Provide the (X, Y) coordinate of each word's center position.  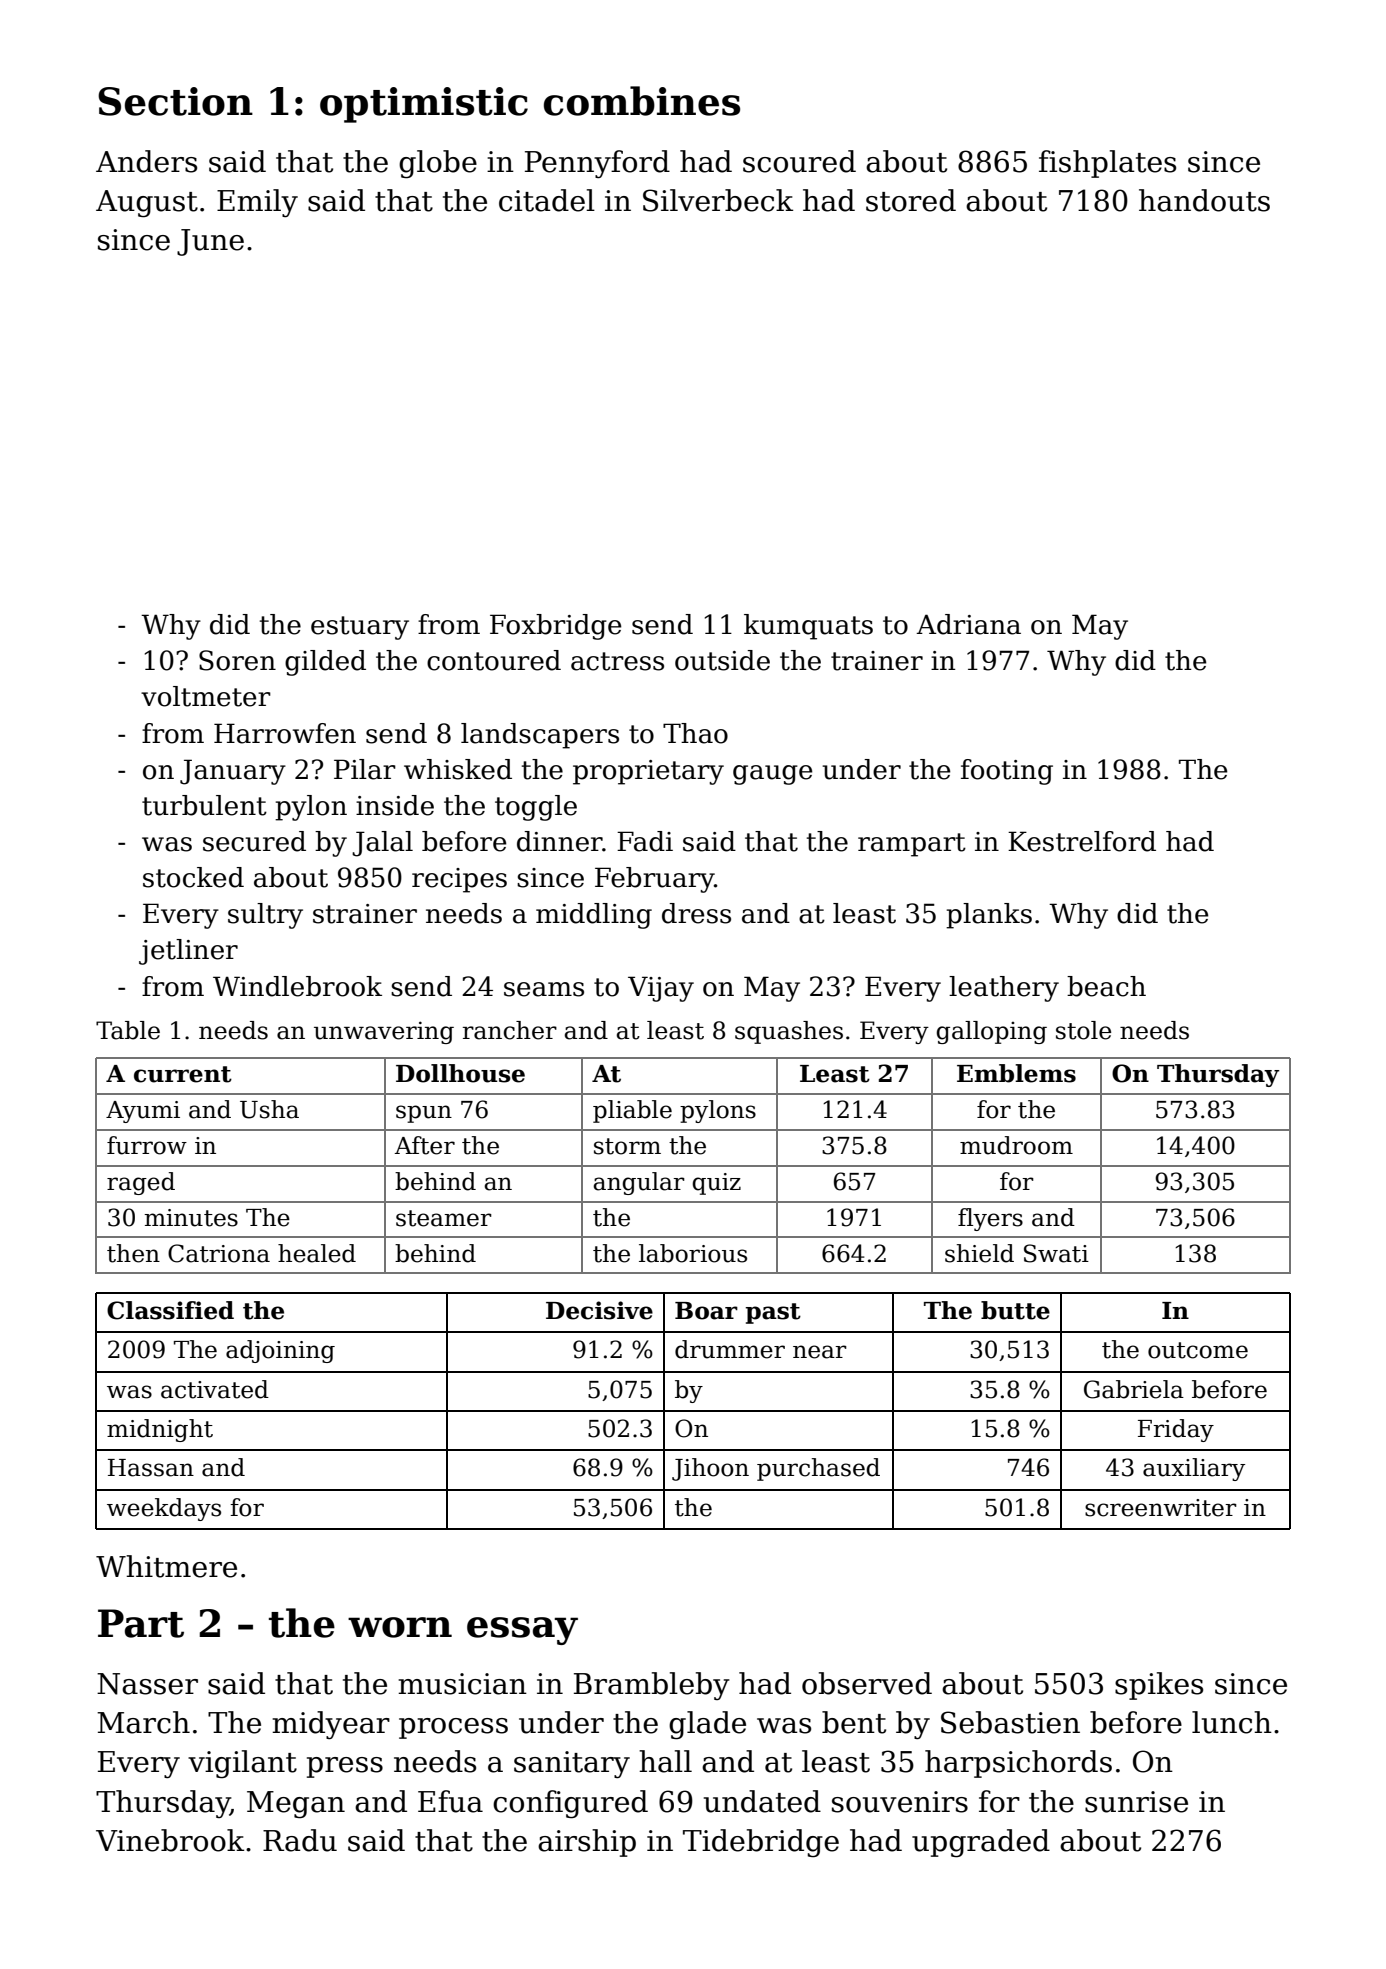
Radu (300, 1840)
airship (587, 1843)
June (210, 242)
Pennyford (597, 164)
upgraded (981, 1843)
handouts (1204, 200)
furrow (147, 1145)
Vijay (661, 989)
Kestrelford (1082, 841)
